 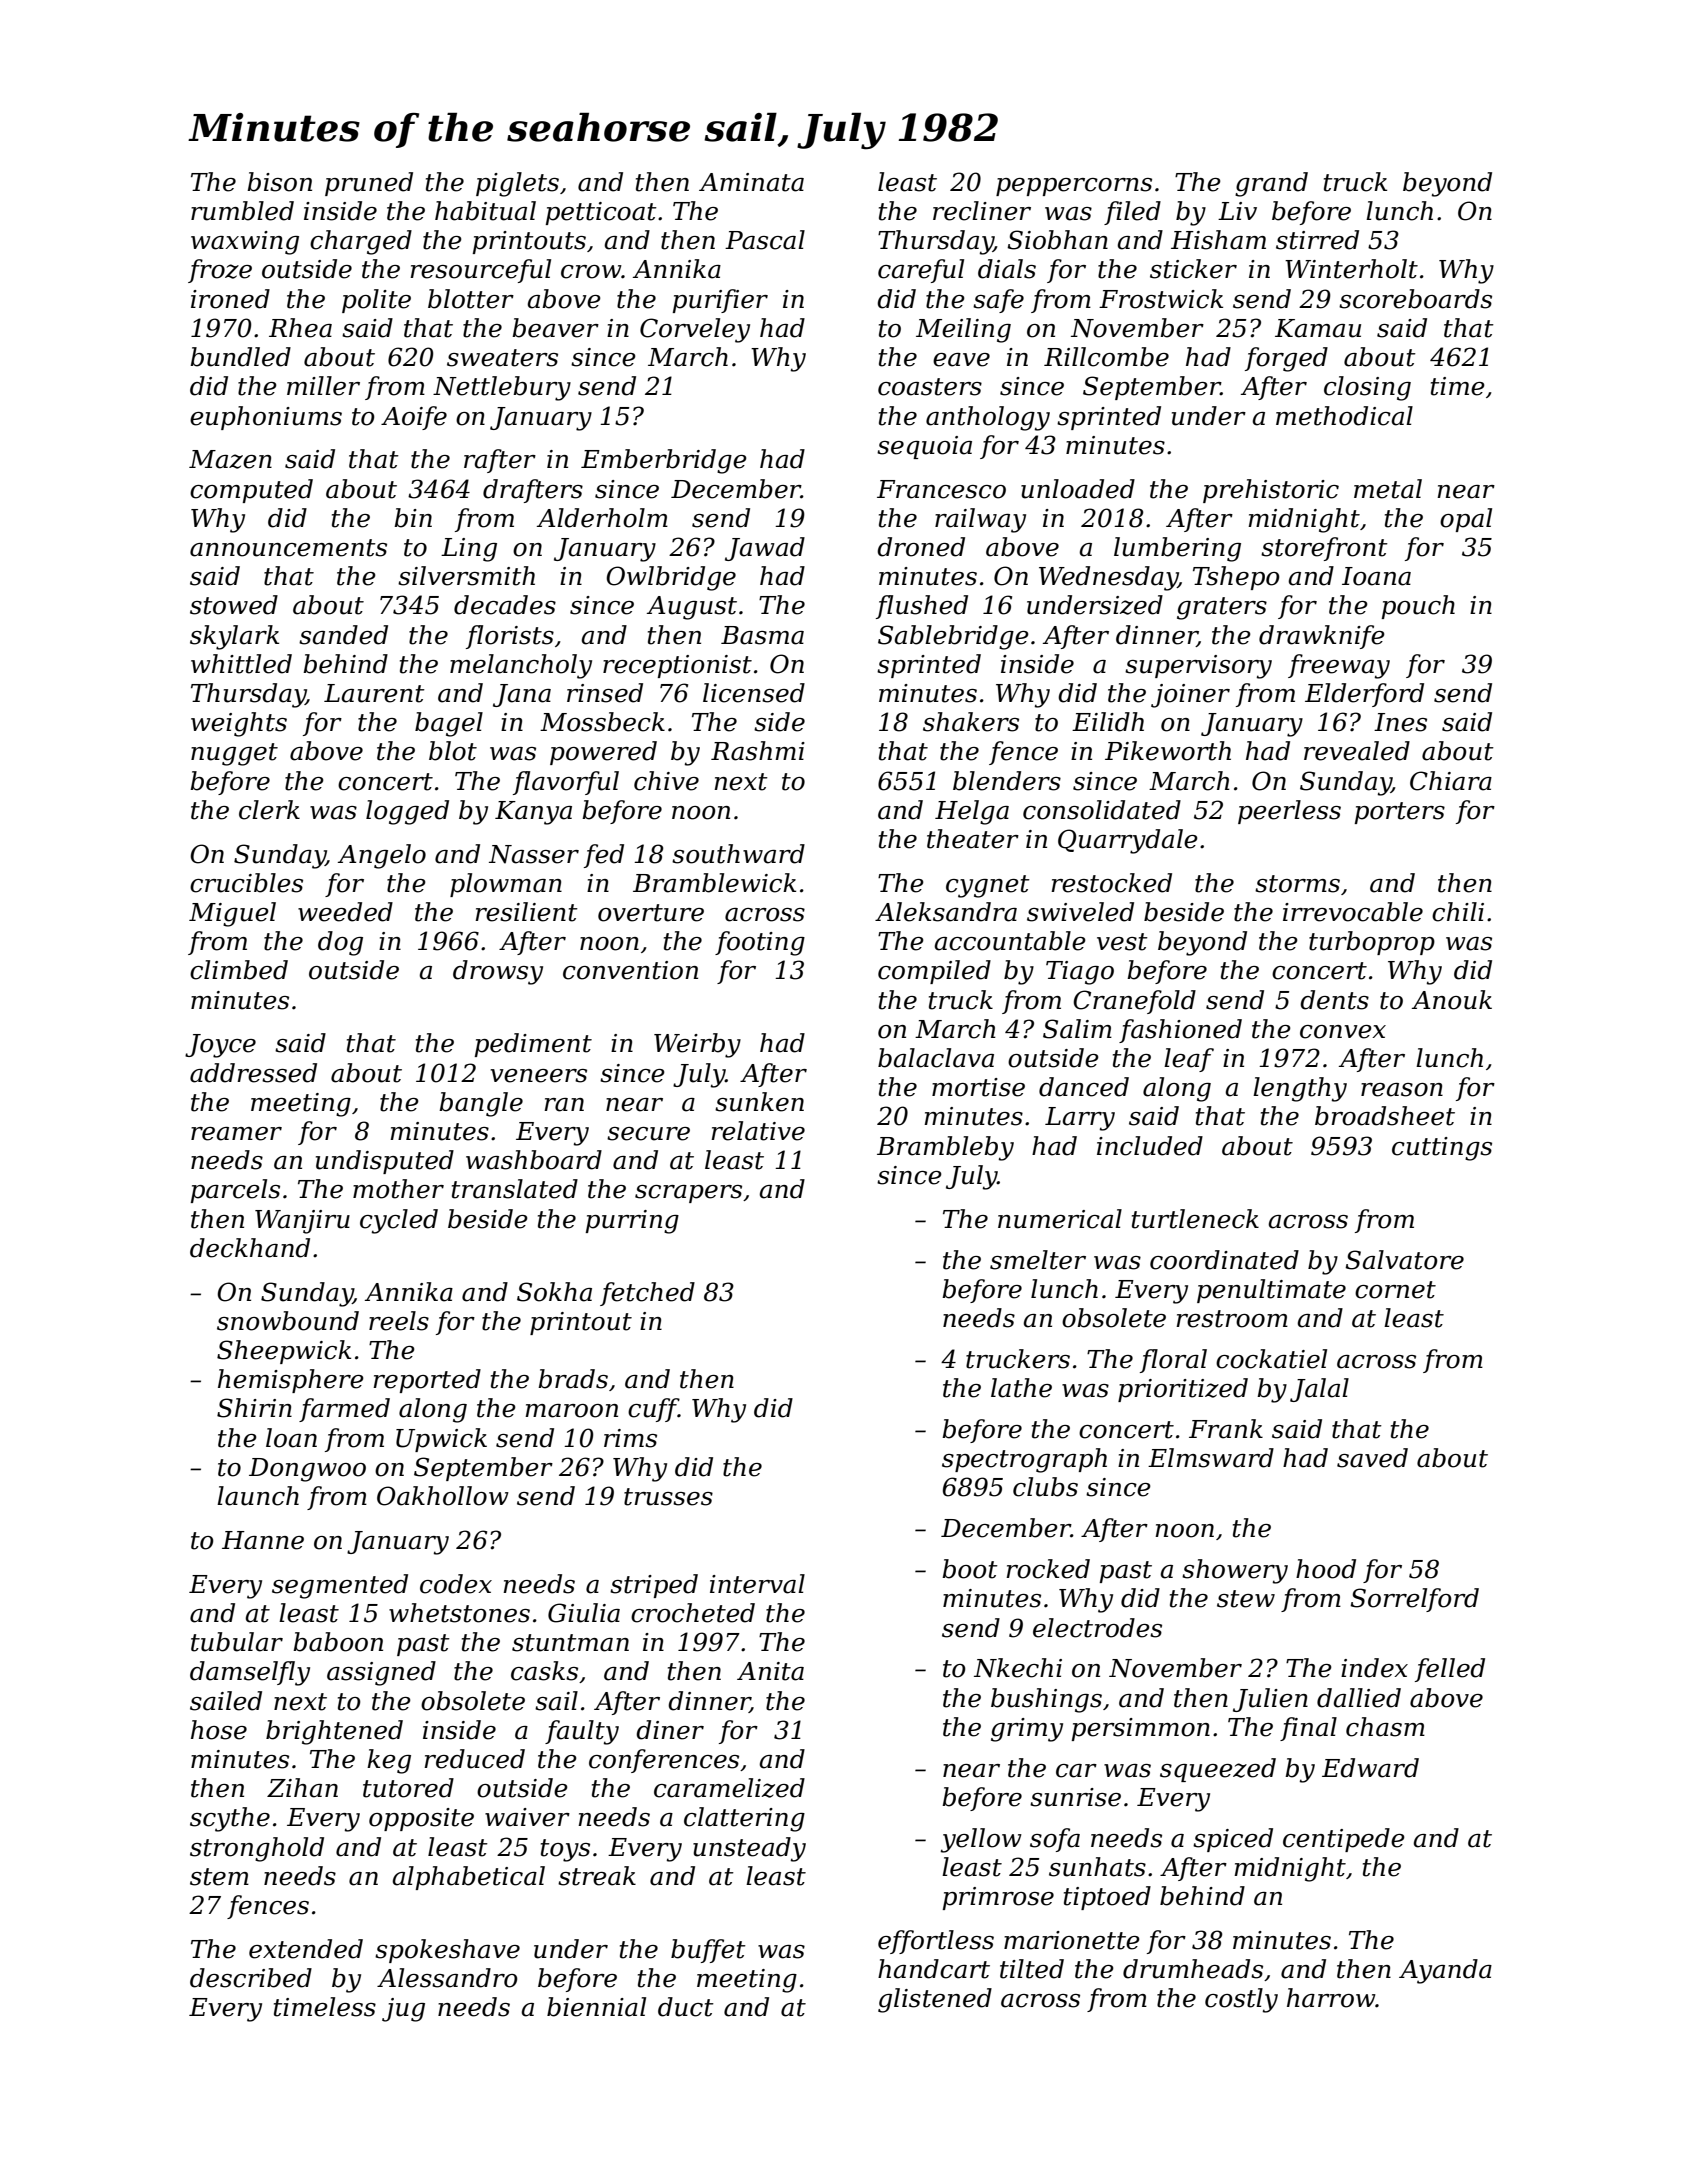 What do you see at coordinates (1317, 240) in the screenshot?
I see `stirred` at bounding box center [1317, 240].
